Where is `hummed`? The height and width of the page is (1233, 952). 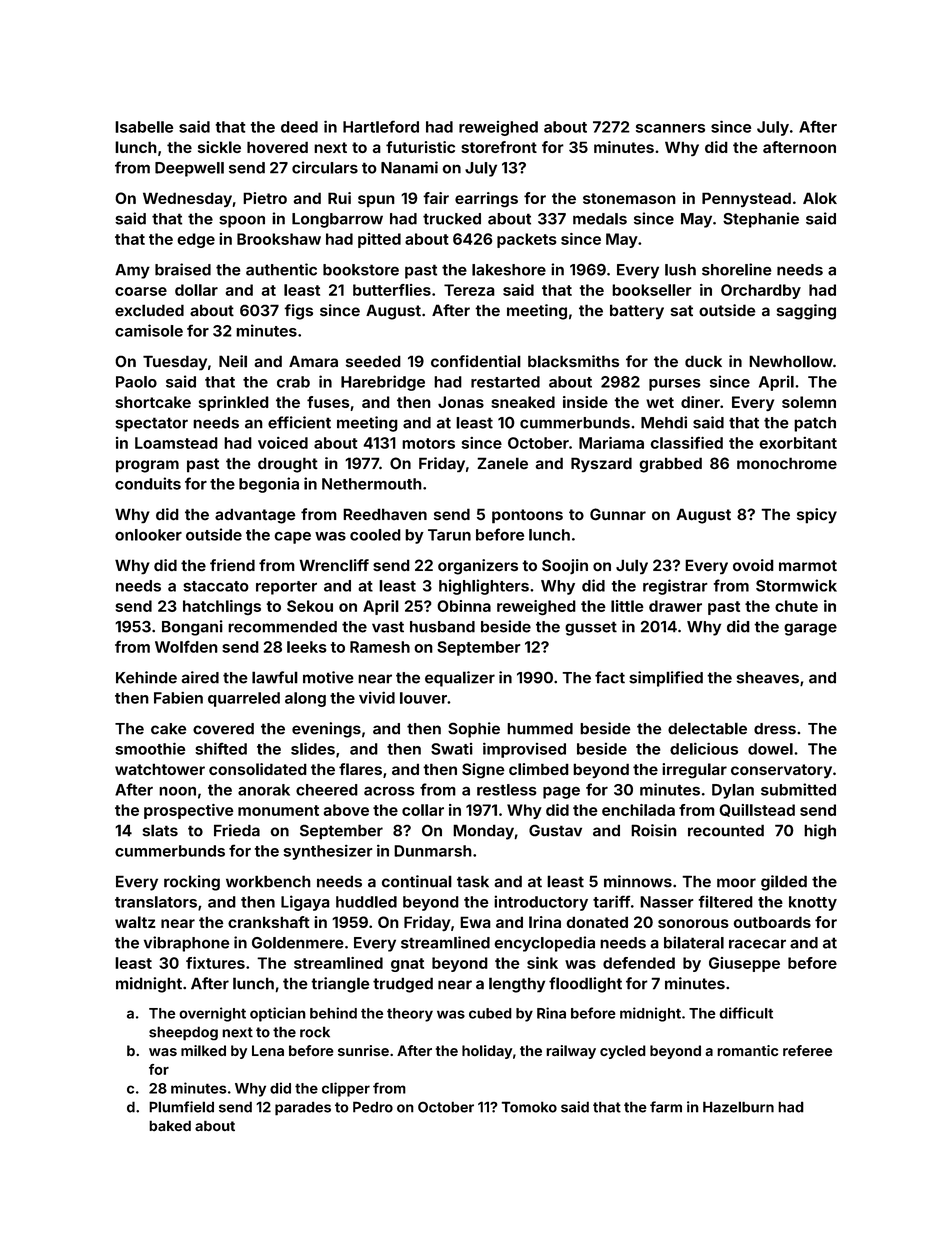 hummed is located at coordinates (540, 729).
